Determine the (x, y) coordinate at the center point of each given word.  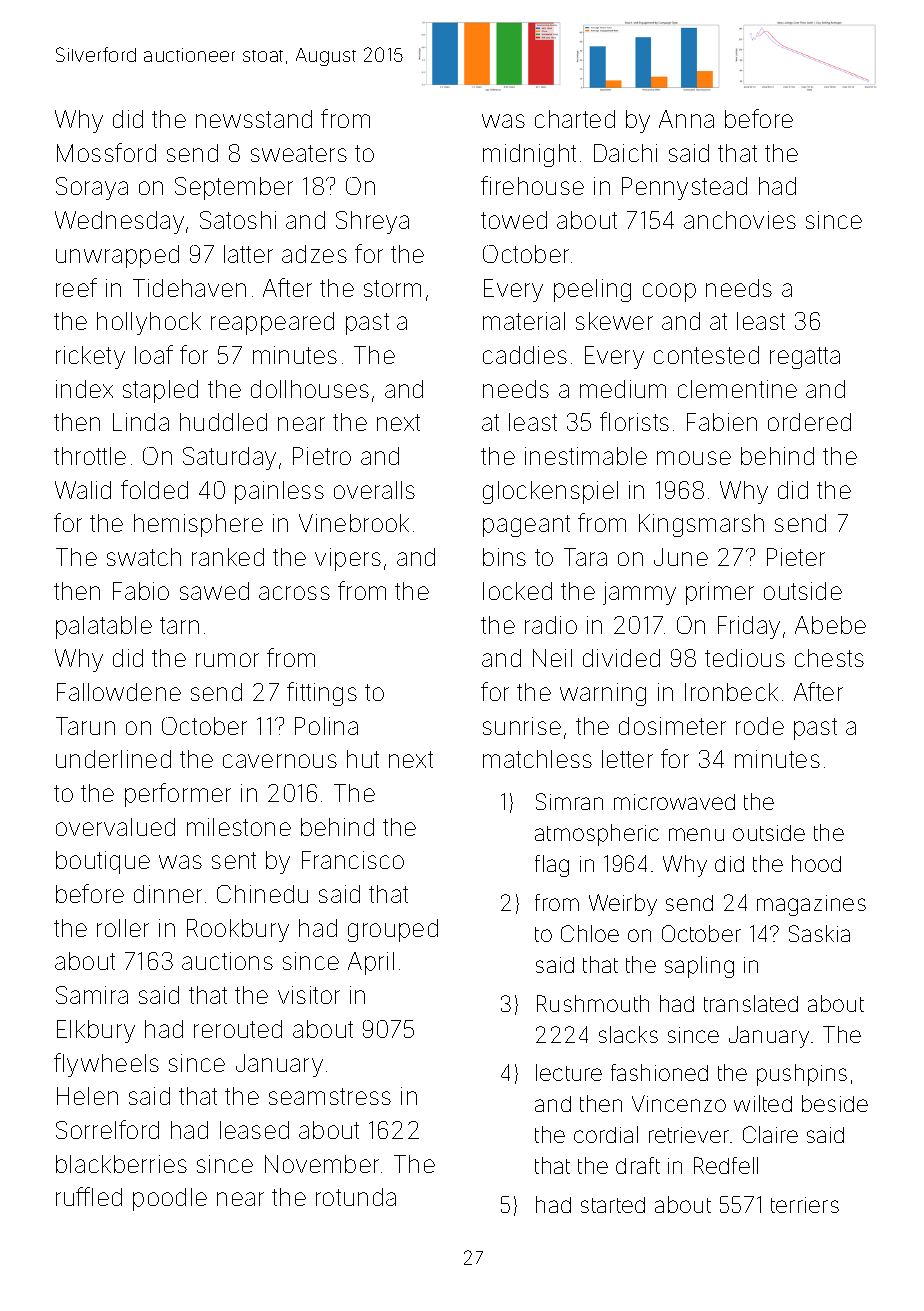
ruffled (89, 1196)
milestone (239, 827)
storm (392, 288)
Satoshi (238, 220)
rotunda (356, 1197)
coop (669, 292)
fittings (322, 694)
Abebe (830, 625)
